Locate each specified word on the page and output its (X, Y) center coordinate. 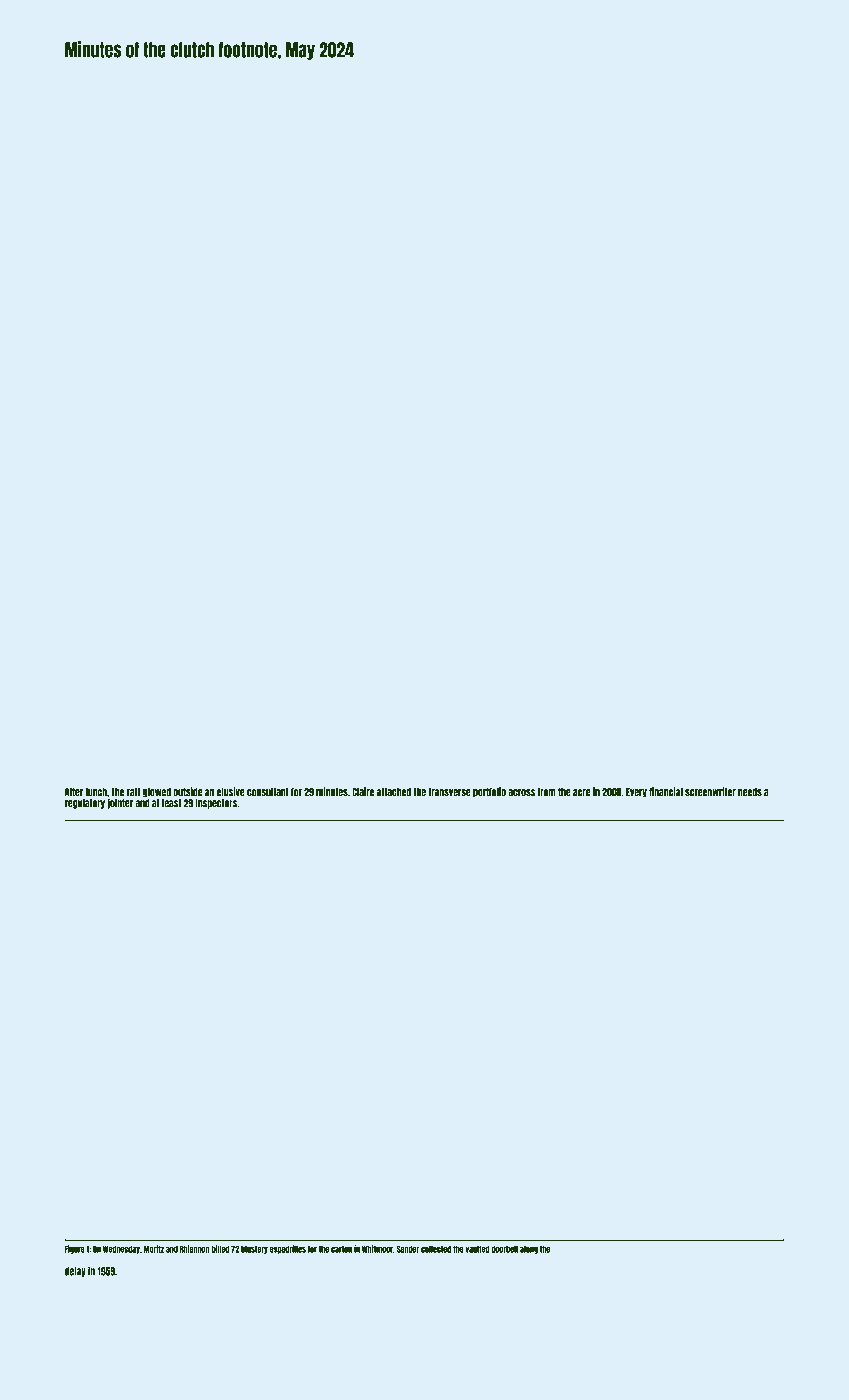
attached (394, 792)
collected (436, 1249)
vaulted (477, 1249)
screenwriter (710, 792)
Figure (75, 1249)
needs (750, 792)
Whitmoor (377, 1249)
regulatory (85, 804)
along (529, 1250)
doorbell (504, 1249)
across (521, 793)
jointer (120, 803)
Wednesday (121, 1250)
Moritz (154, 1249)
